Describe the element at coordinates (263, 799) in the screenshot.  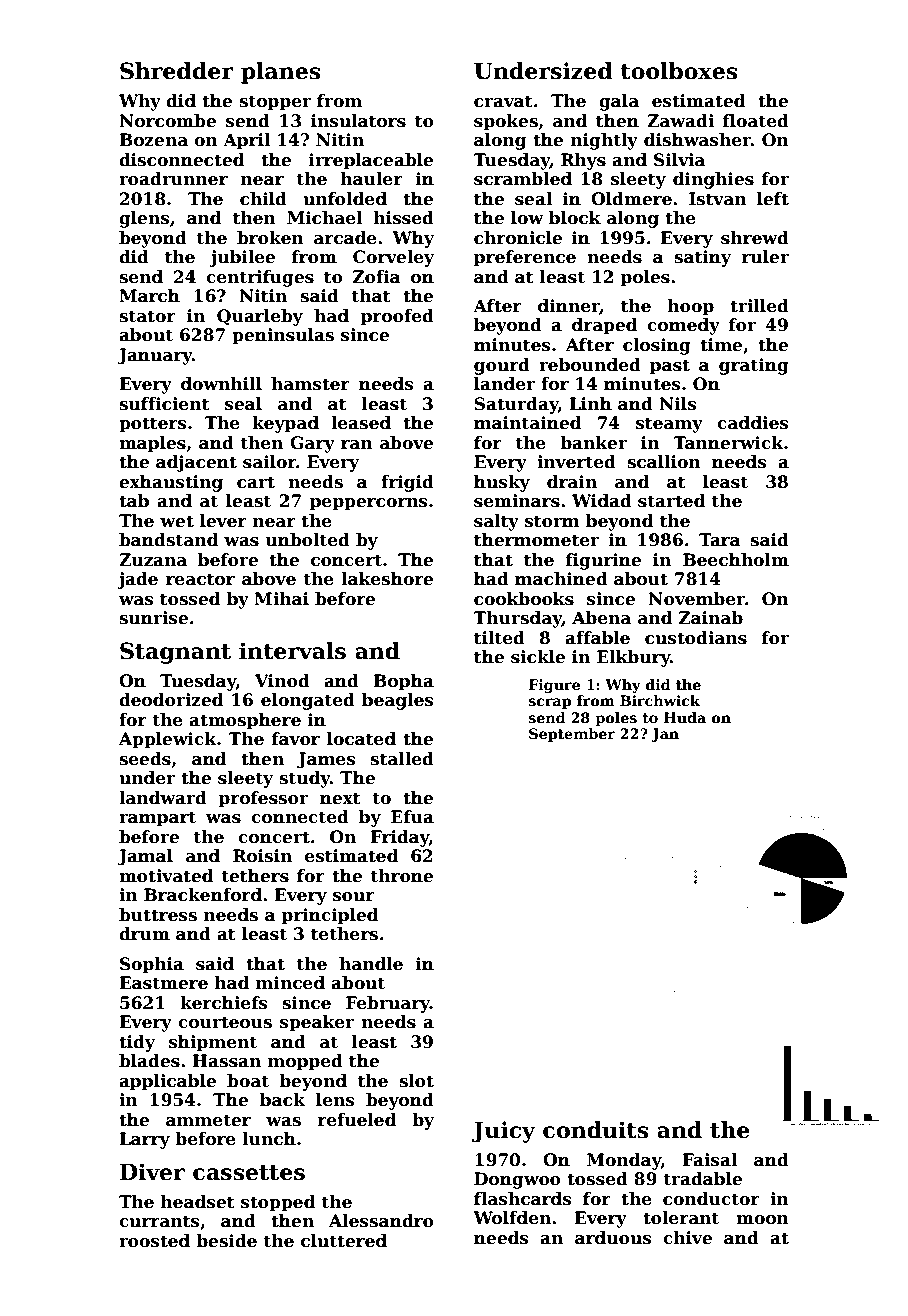
I see `professor` at that location.
